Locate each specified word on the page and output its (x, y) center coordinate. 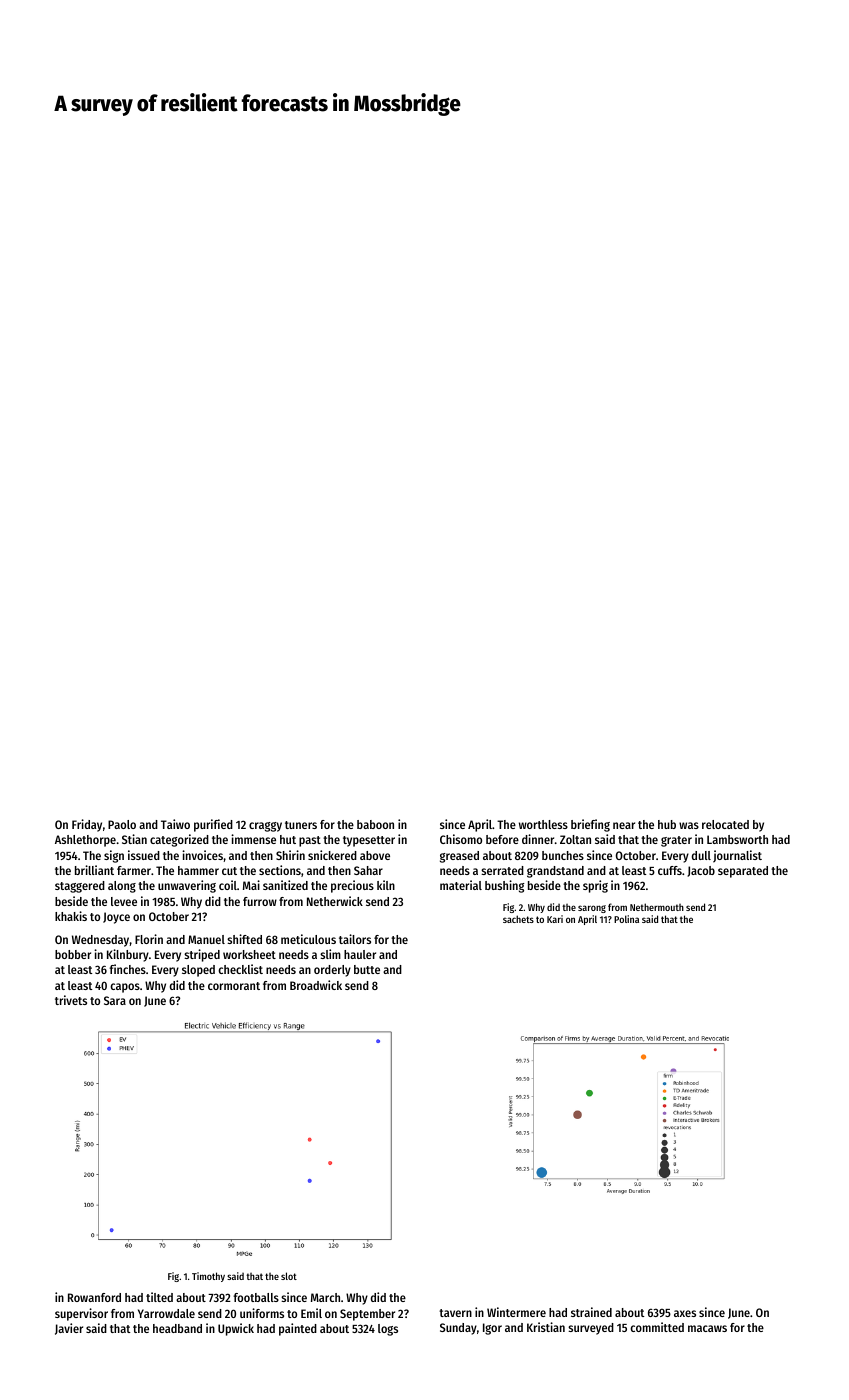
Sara (115, 1000)
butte (367, 969)
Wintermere (516, 1312)
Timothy (208, 1277)
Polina (626, 919)
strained (591, 1312)
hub (667, 824)
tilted (159, 1297)
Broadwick (316, 985)
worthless (543, 824)
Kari (555, 919)
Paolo (122, 824)
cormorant (234, 986)
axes (685, 1313)
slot (289, 1276)
